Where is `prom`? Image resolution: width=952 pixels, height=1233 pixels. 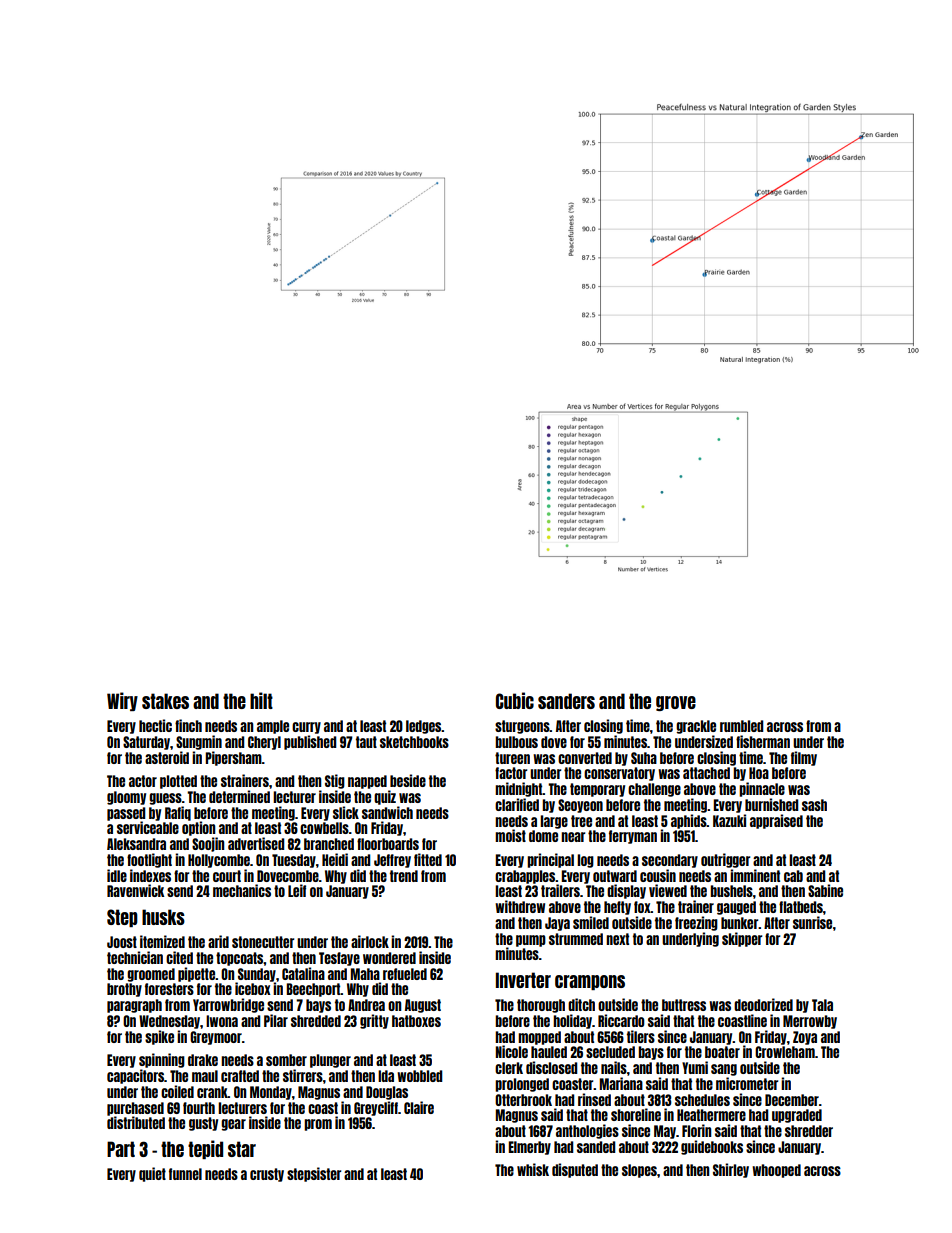 prom is located at coordinates (318, 1125).
